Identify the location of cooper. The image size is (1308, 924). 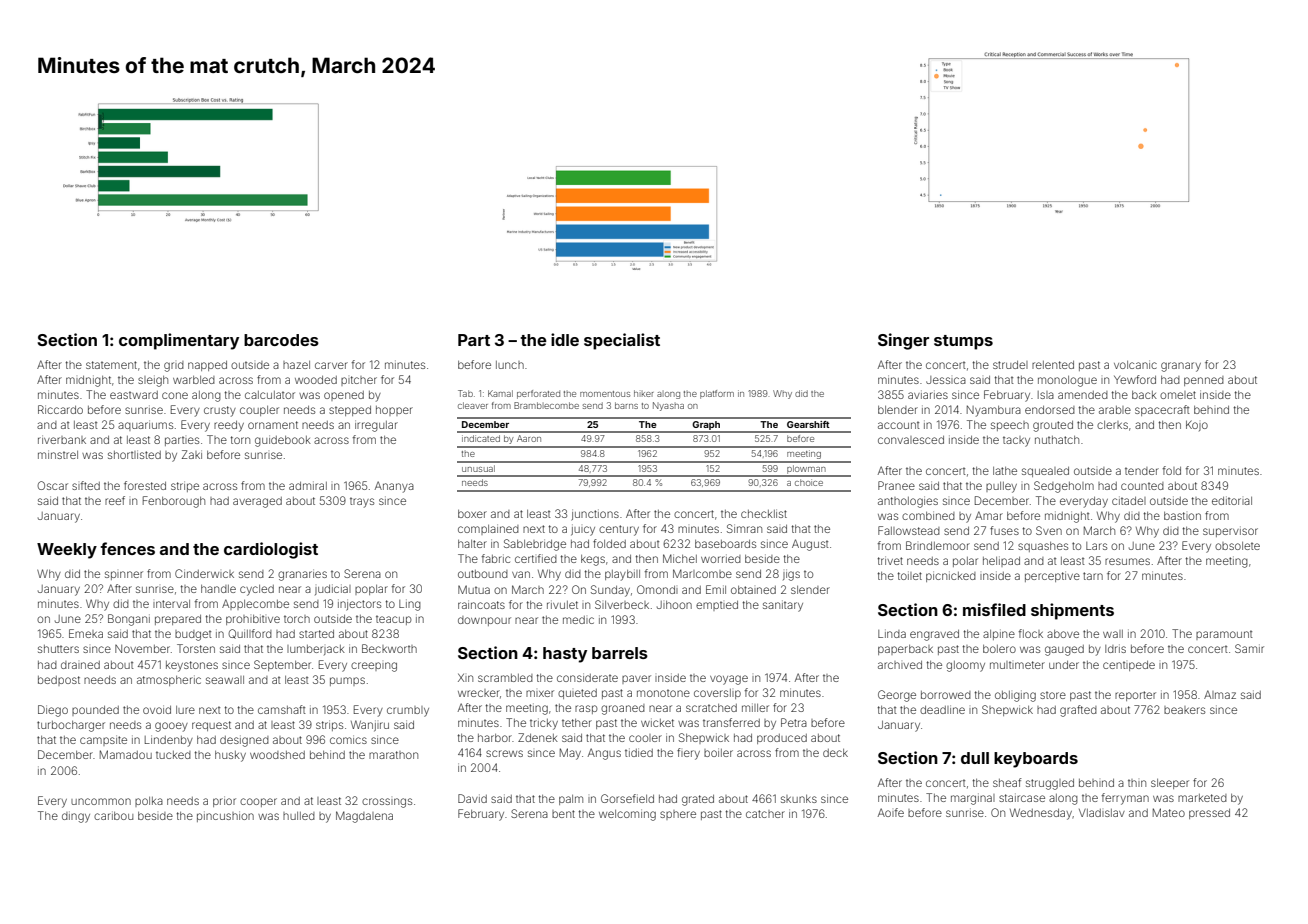
(258, 802).
